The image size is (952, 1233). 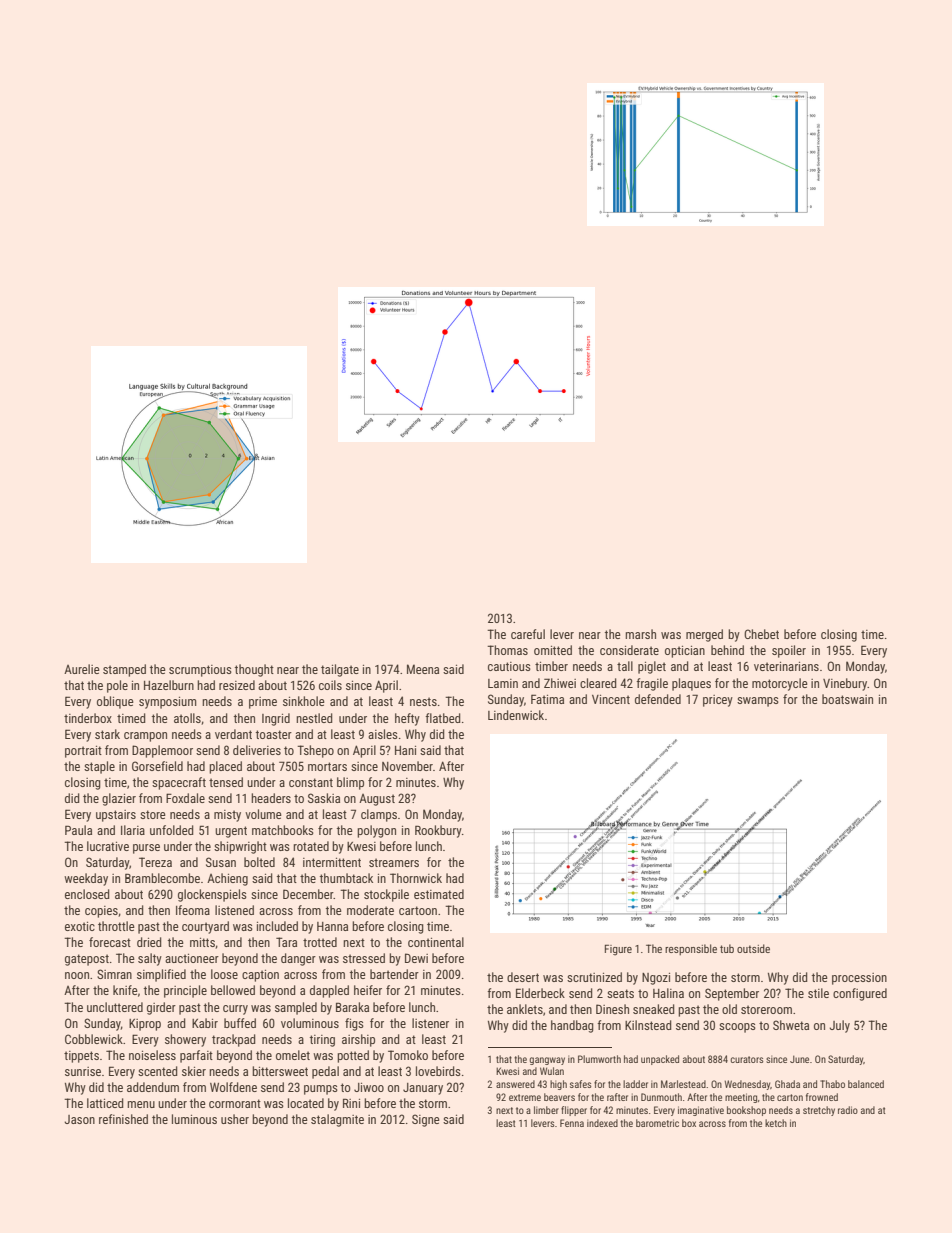 I want to click on veterinarians, so click(x=786, y=666).
